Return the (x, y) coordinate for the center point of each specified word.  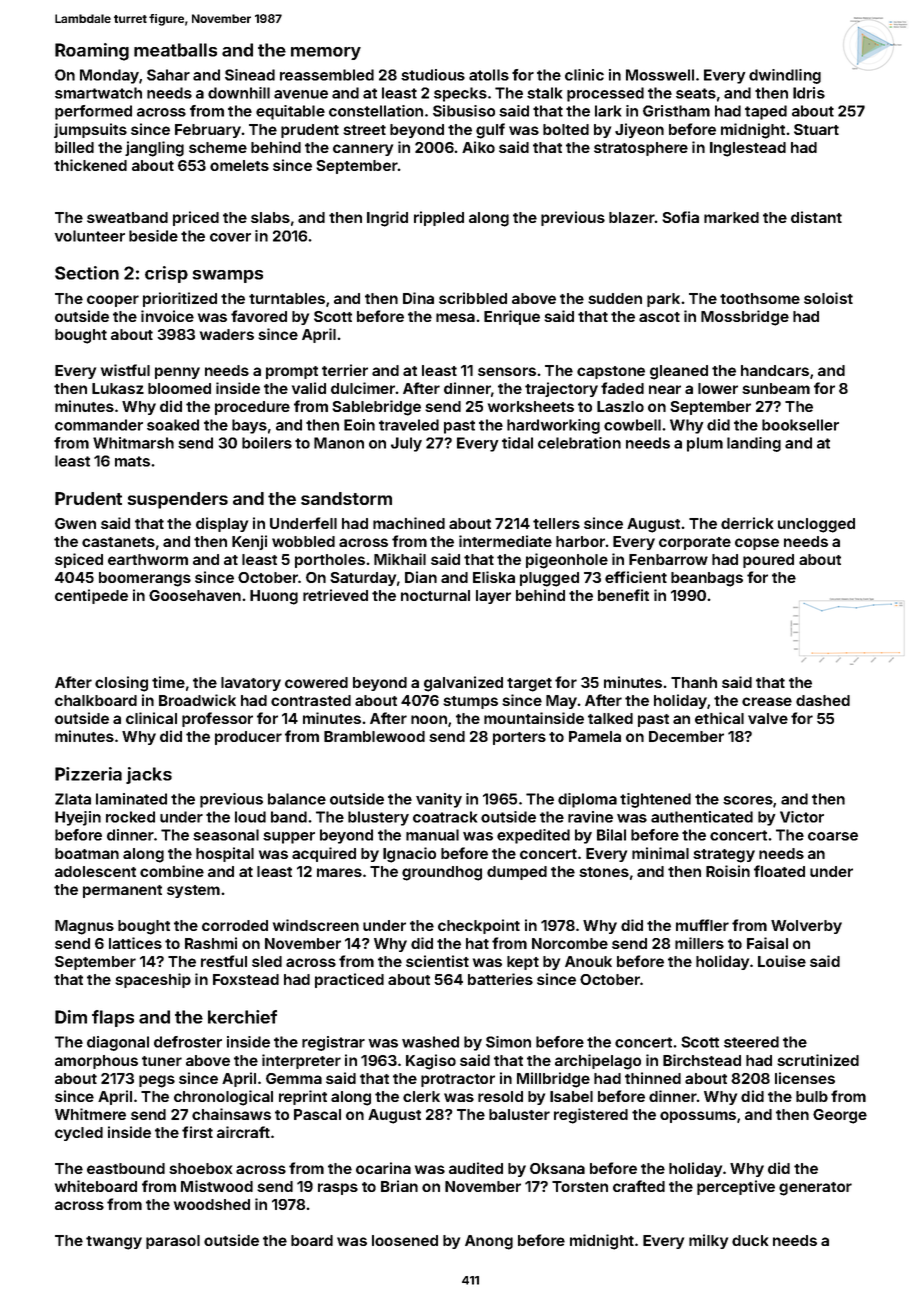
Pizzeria (88, 774)
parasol (173, 1242)
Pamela (595, 736)
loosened (405, 1240)
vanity (439, 800)
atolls (489, 75)
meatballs (175, 50)
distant (816, 217)
